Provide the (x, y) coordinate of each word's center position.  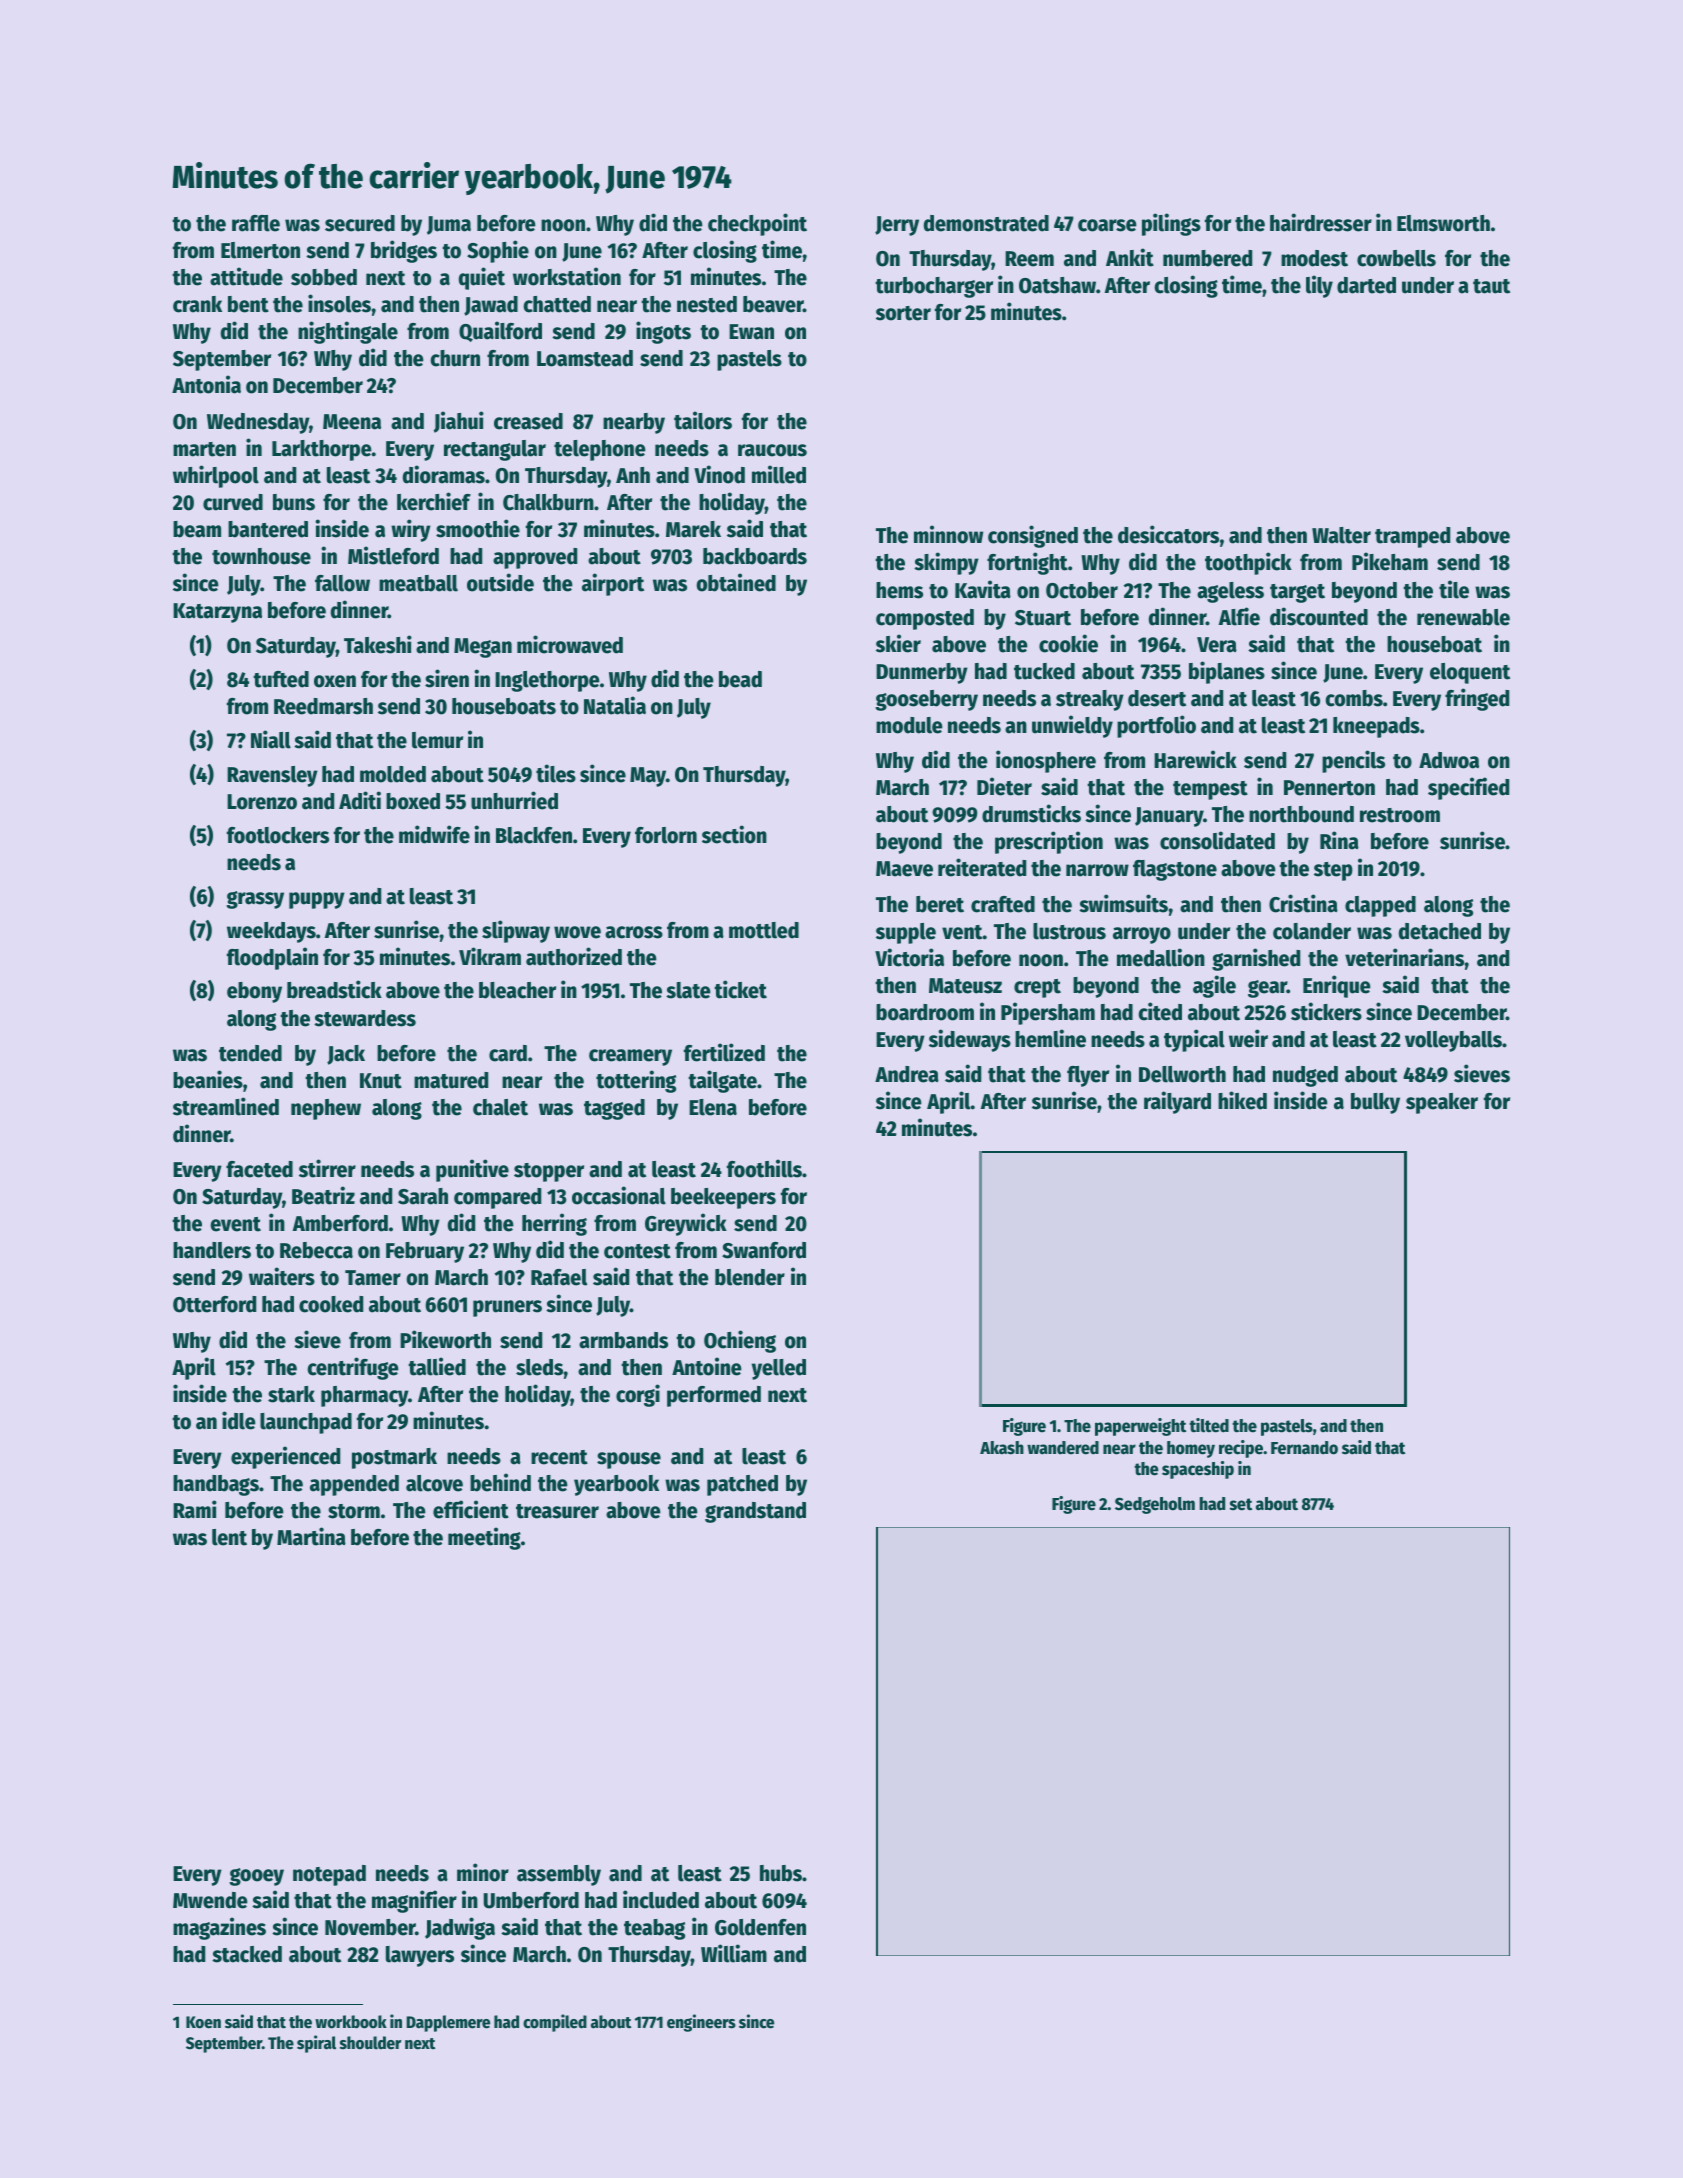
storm (354, 1511)
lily (1319, 286)
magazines (219, 1928)
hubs (781, 1873)
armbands (623, 1340)
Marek (693, 529)
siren (447, 678)
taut (1491, 286)
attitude (246, 276)
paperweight (1140, 1427)
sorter (903, 313)
